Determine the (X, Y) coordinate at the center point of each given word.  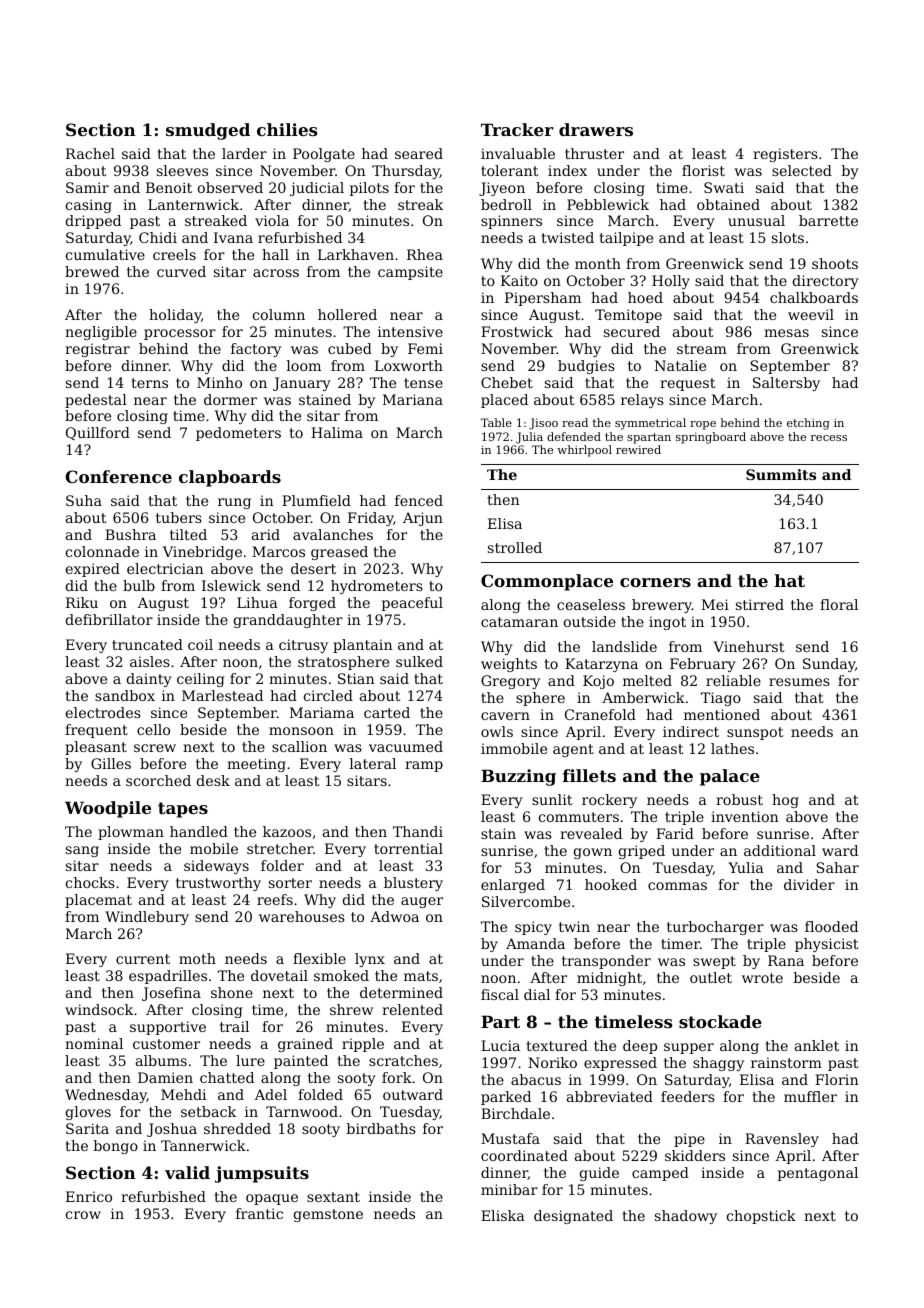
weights (509, 665)
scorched (158, 780)
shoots (835, 263)
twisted (567, 237)
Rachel (90, 153)
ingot (667, 623)
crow (83, 1215)
